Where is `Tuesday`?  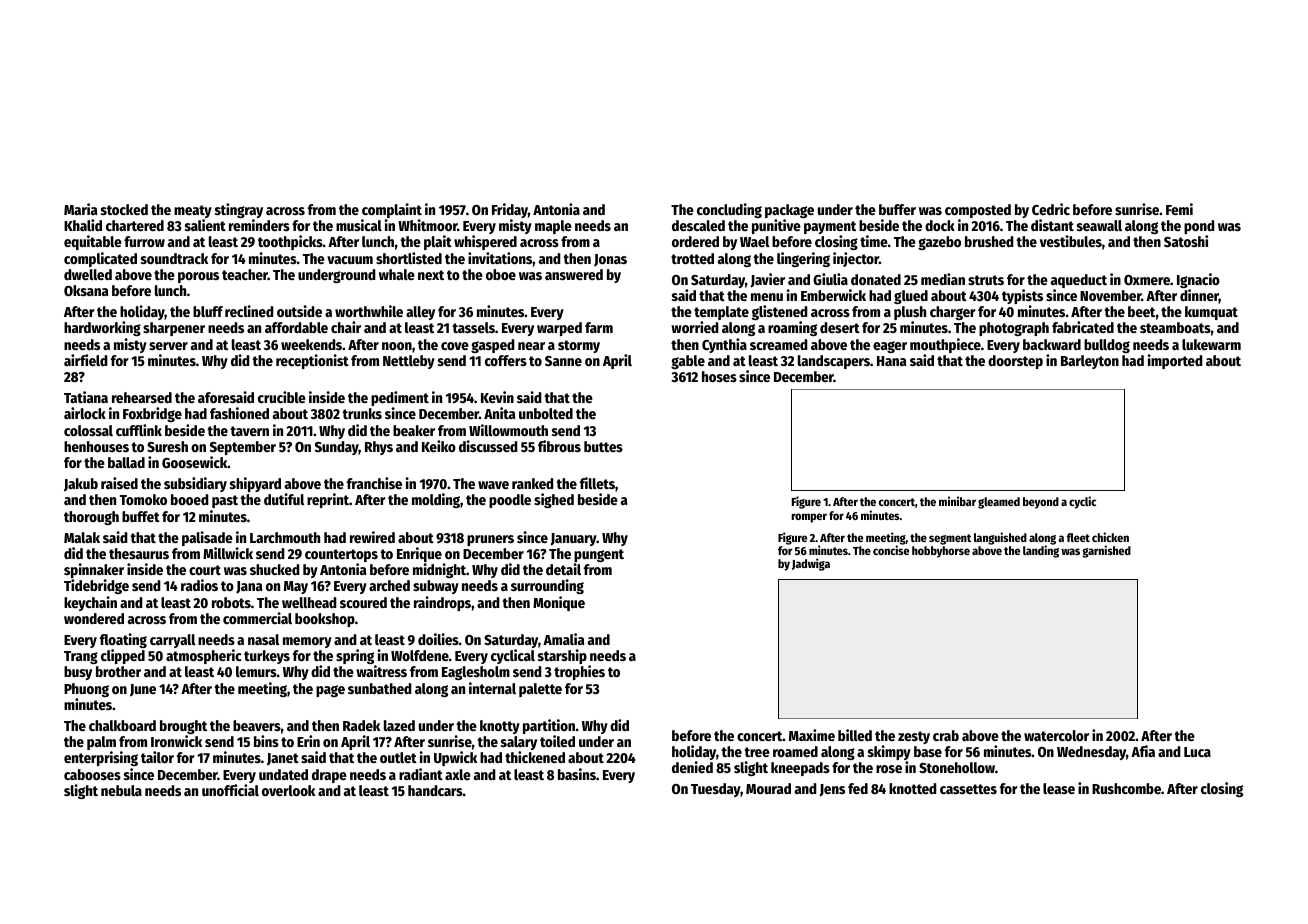 Tuesday is located at coordinates (716, 790).
